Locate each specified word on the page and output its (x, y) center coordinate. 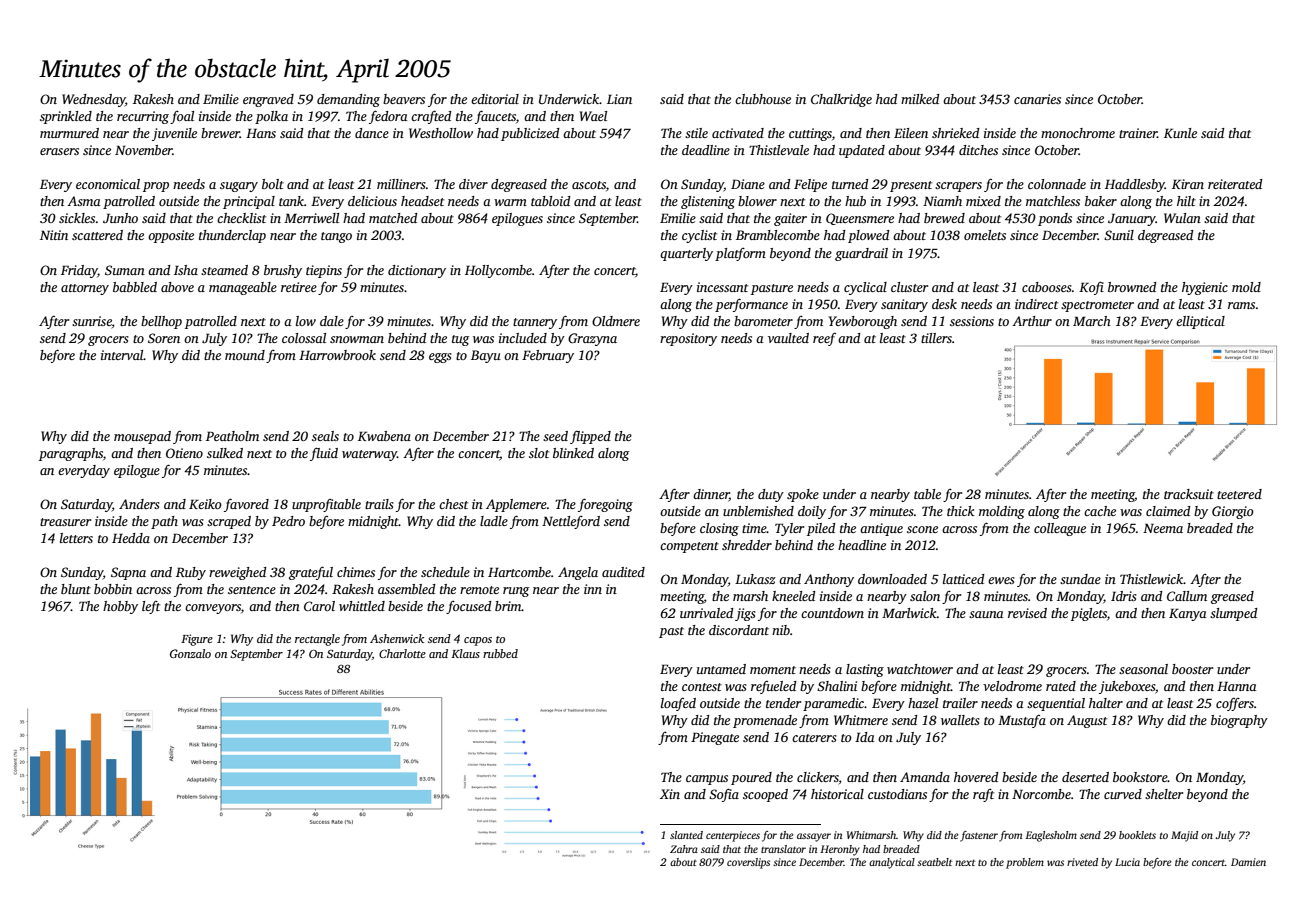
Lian (619, 99)
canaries (1037, 99)
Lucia (1127, 862)
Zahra (684, 849)
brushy (283, 271)
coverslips (748, 863)
